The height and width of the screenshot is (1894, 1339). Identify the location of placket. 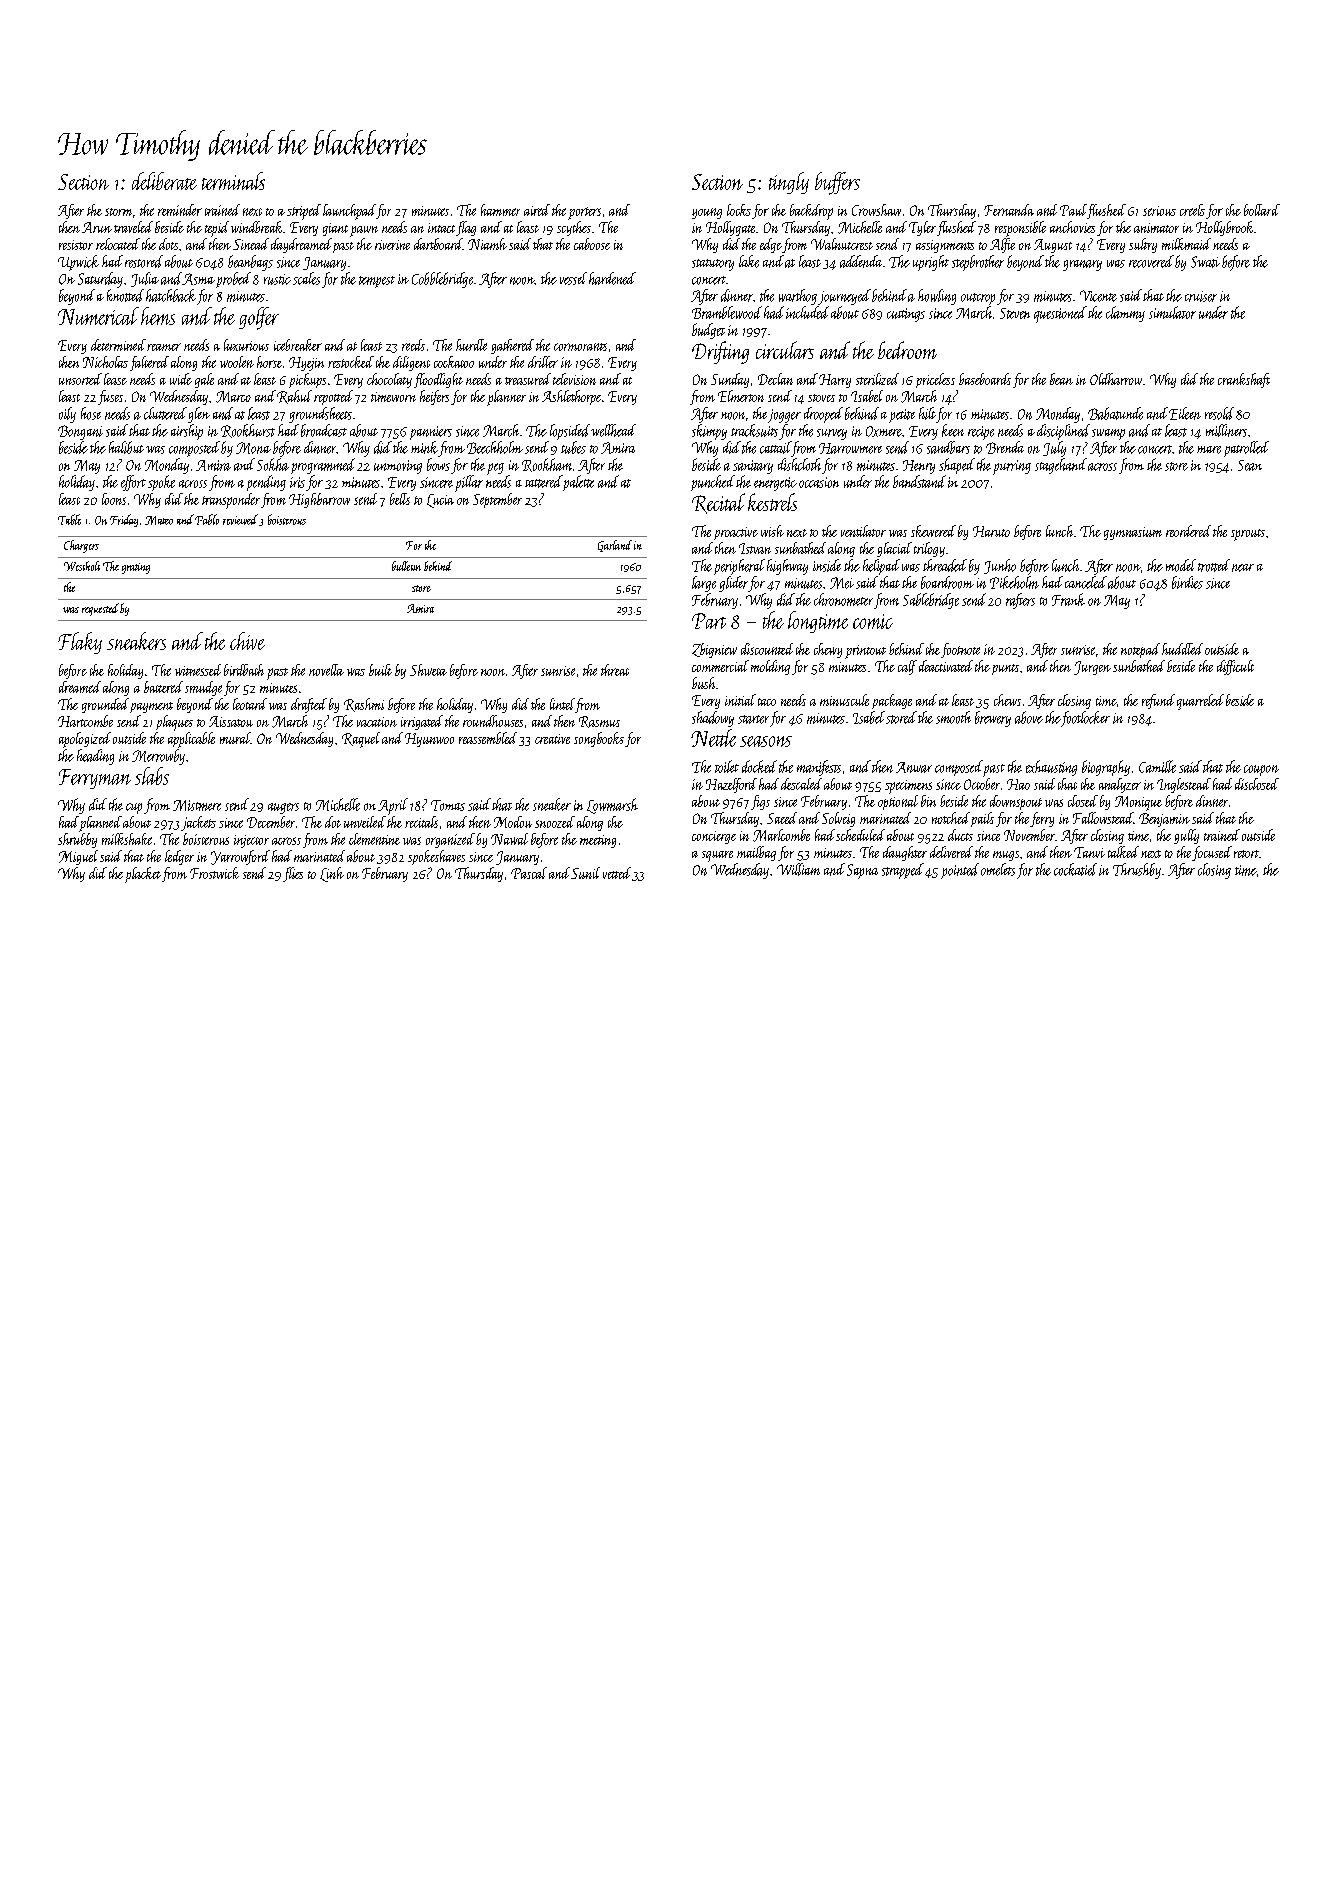
(143, 875).
